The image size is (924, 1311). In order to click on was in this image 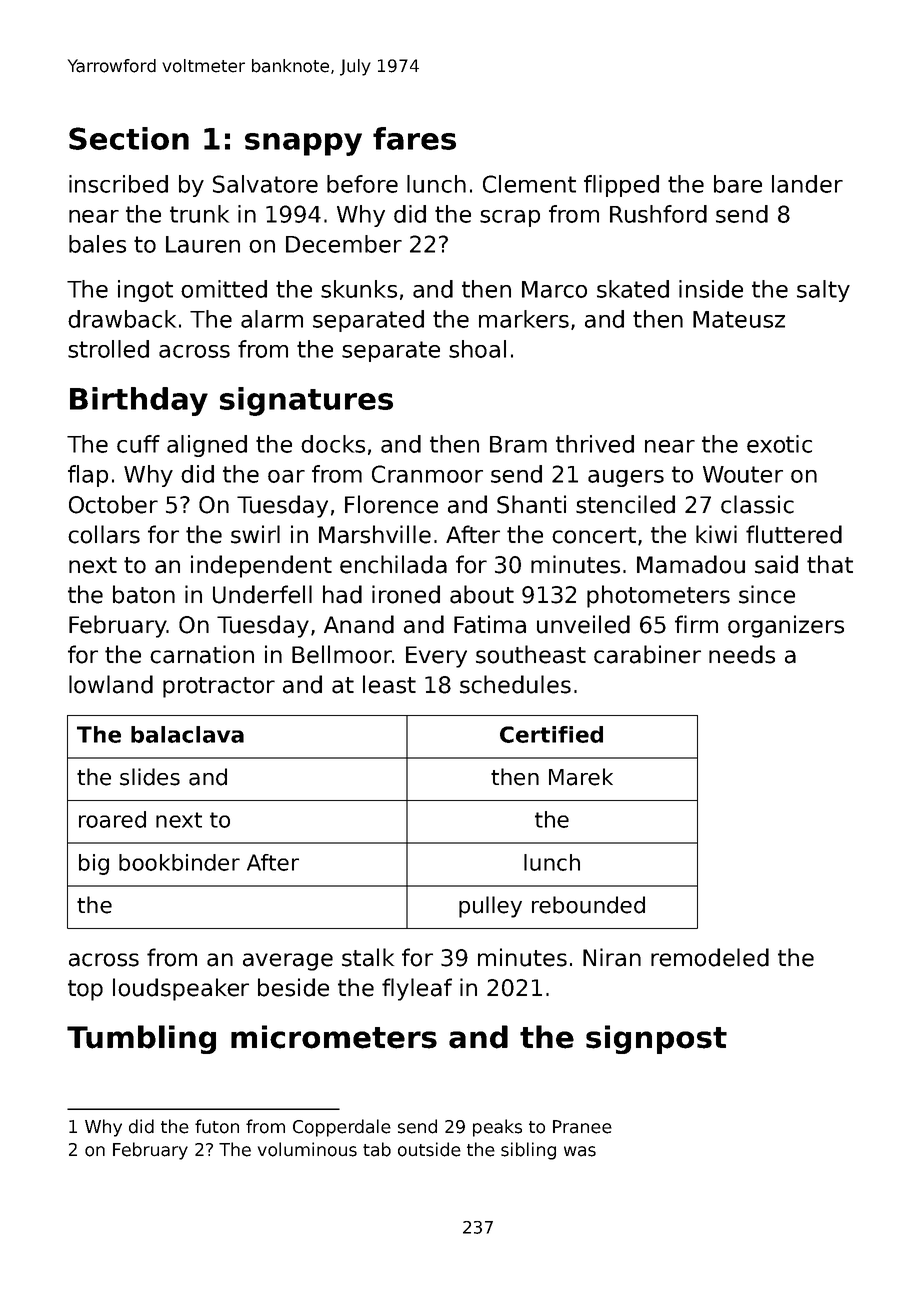, I will do `click(580, 1151)`.
